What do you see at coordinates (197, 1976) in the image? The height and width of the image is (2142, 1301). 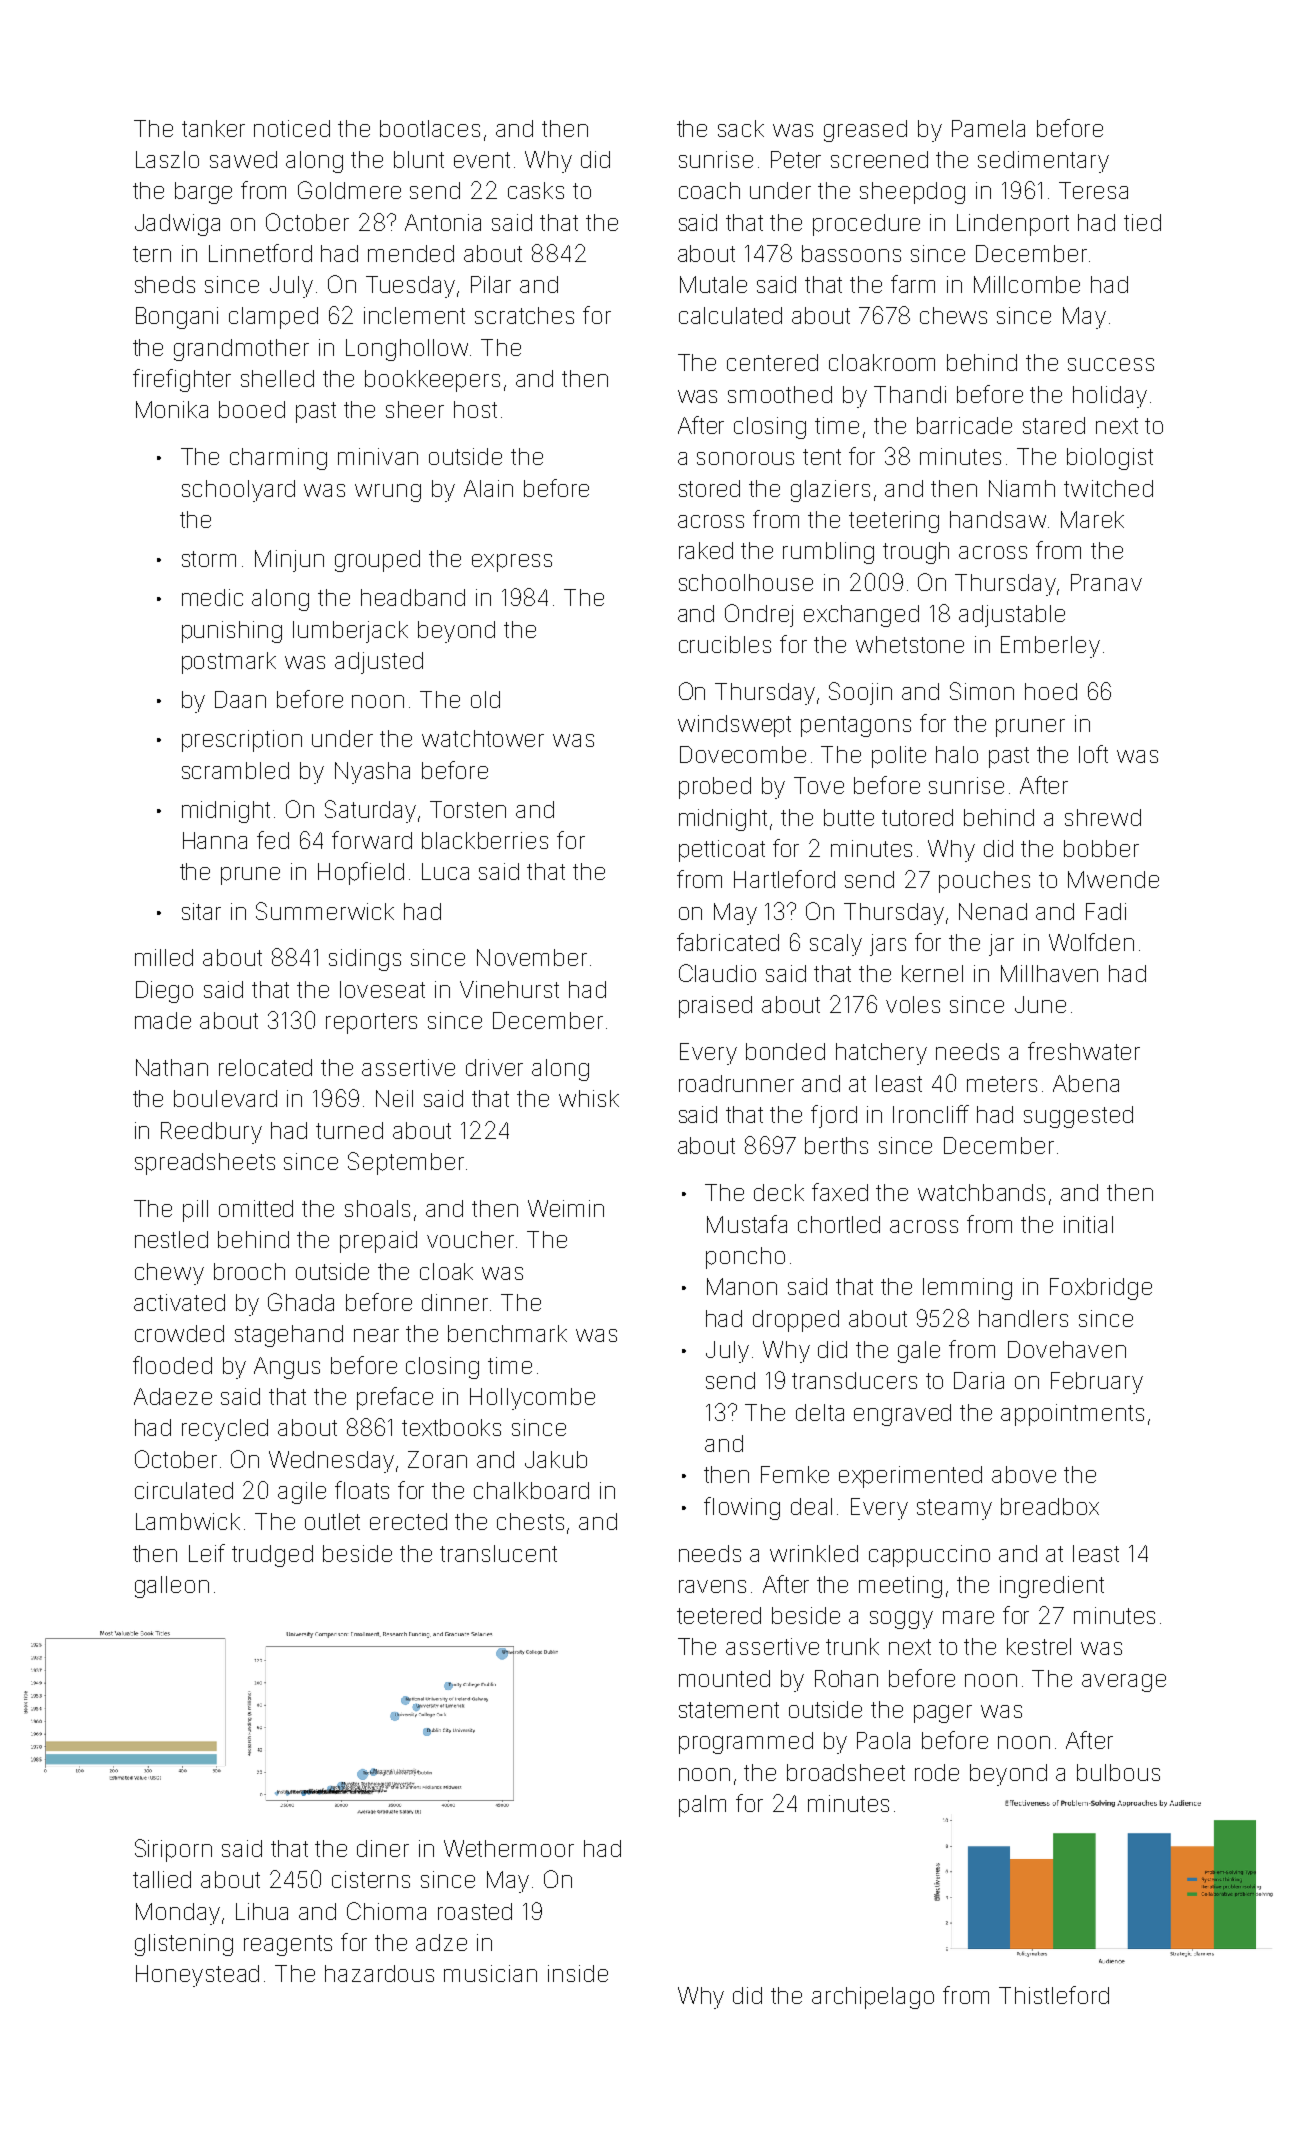 I see `Honeystead` at bounding box center [197, 1976].
